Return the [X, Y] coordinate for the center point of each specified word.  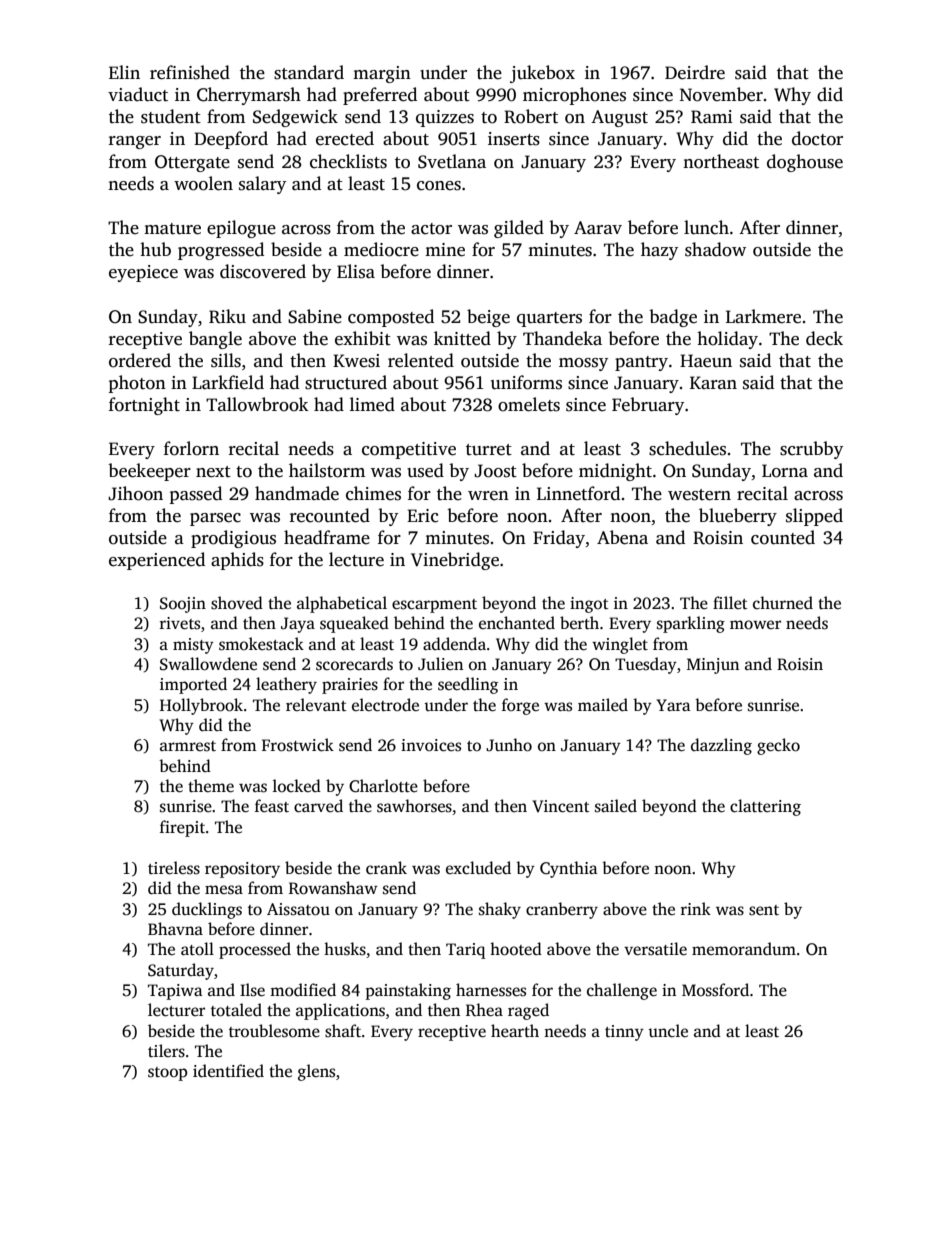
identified [228, 1071]
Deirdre [695, 72]
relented [421, 360]
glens [316, 1072]
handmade [297, 493]
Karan [713, 382]
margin [382, 74]
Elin [124, 72]
